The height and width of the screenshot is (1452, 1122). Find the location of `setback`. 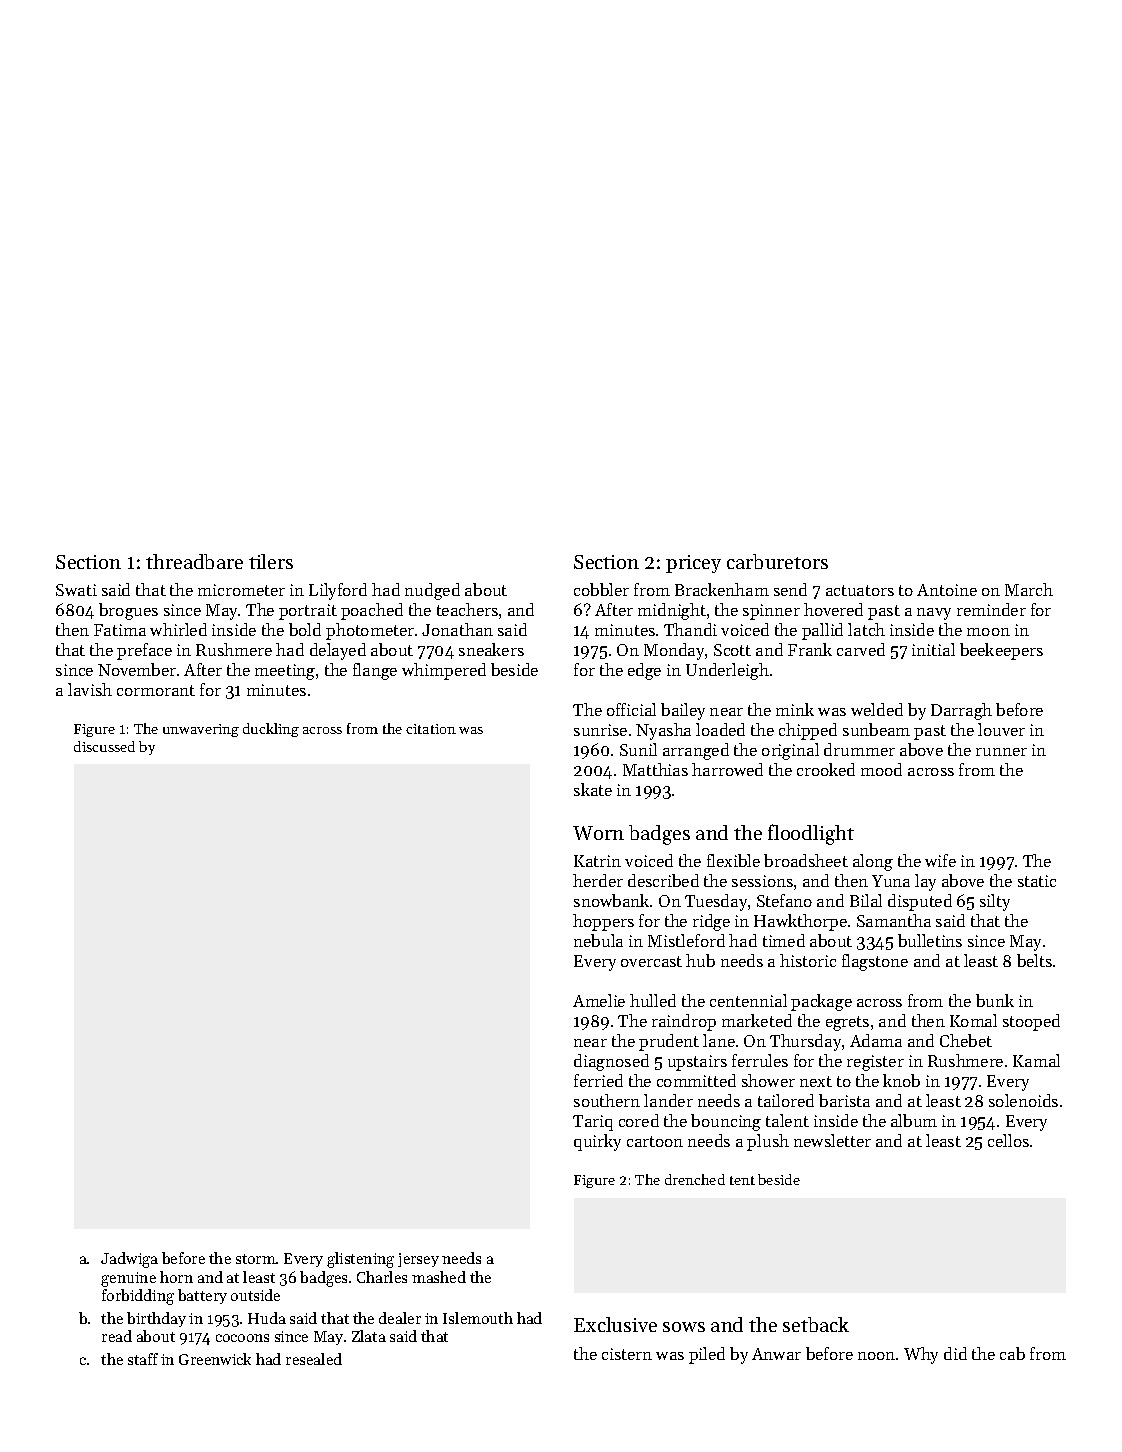

setback is located at coordinates (816, 1324).
